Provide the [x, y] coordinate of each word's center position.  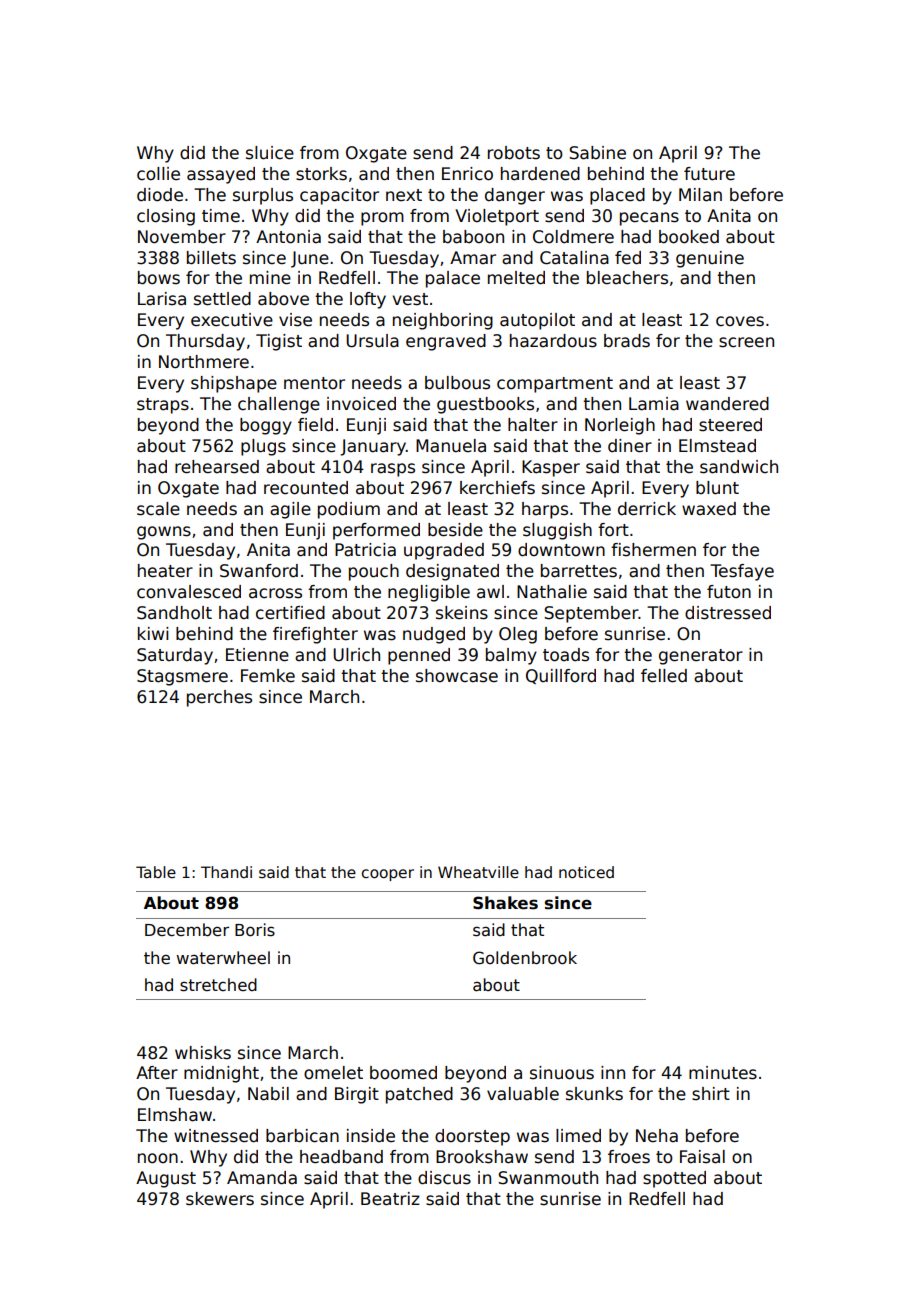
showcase [457, 676]
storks [321, 174]
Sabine [597, 153]
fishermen [653, 550]
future [709, 174]
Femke [268, 676]
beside [455, 530]
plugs [263, 447]
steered [730, 425]
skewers [220, 1199]
